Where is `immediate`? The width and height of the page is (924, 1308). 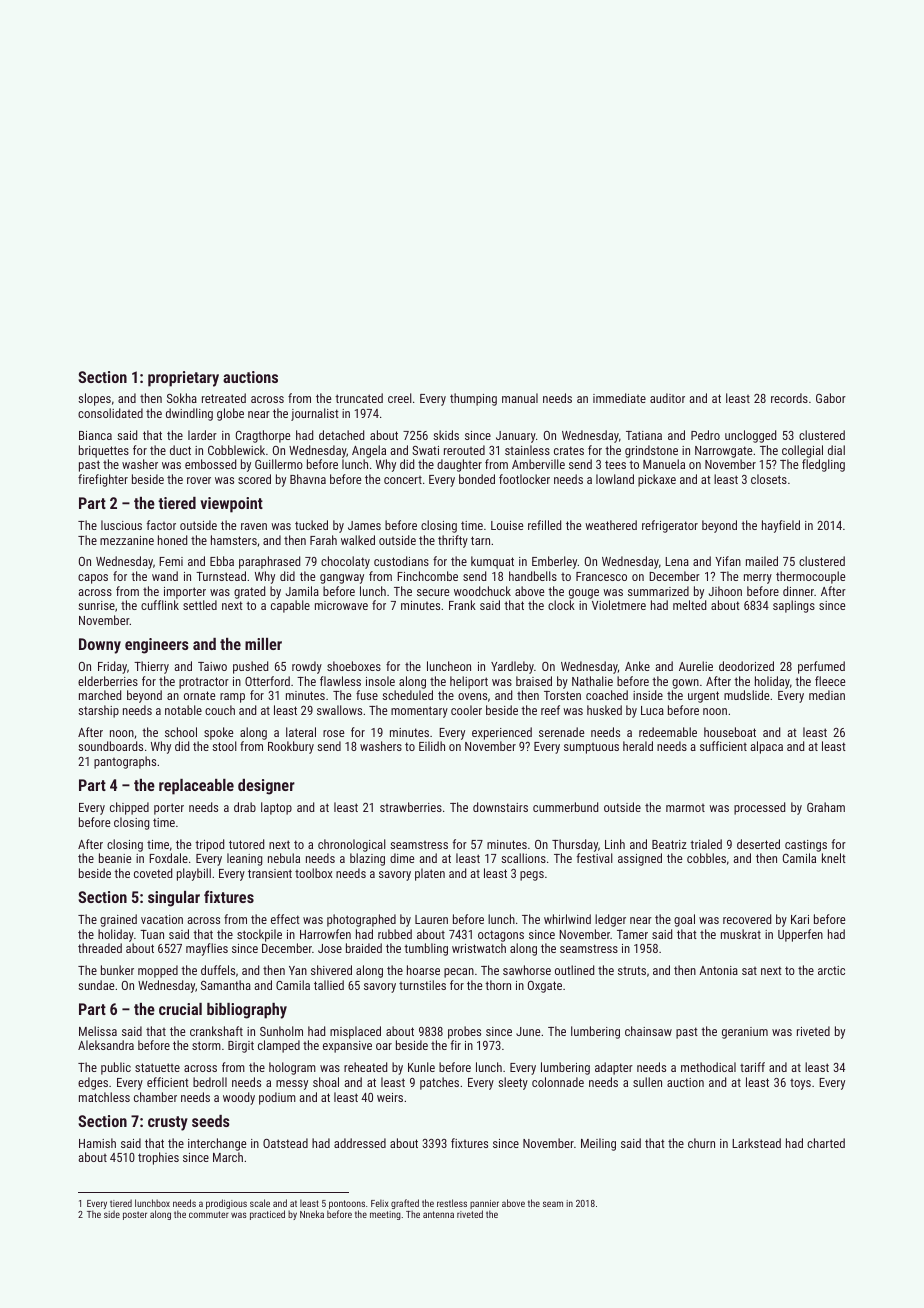 immediate is located at coordinates (619, 398).
